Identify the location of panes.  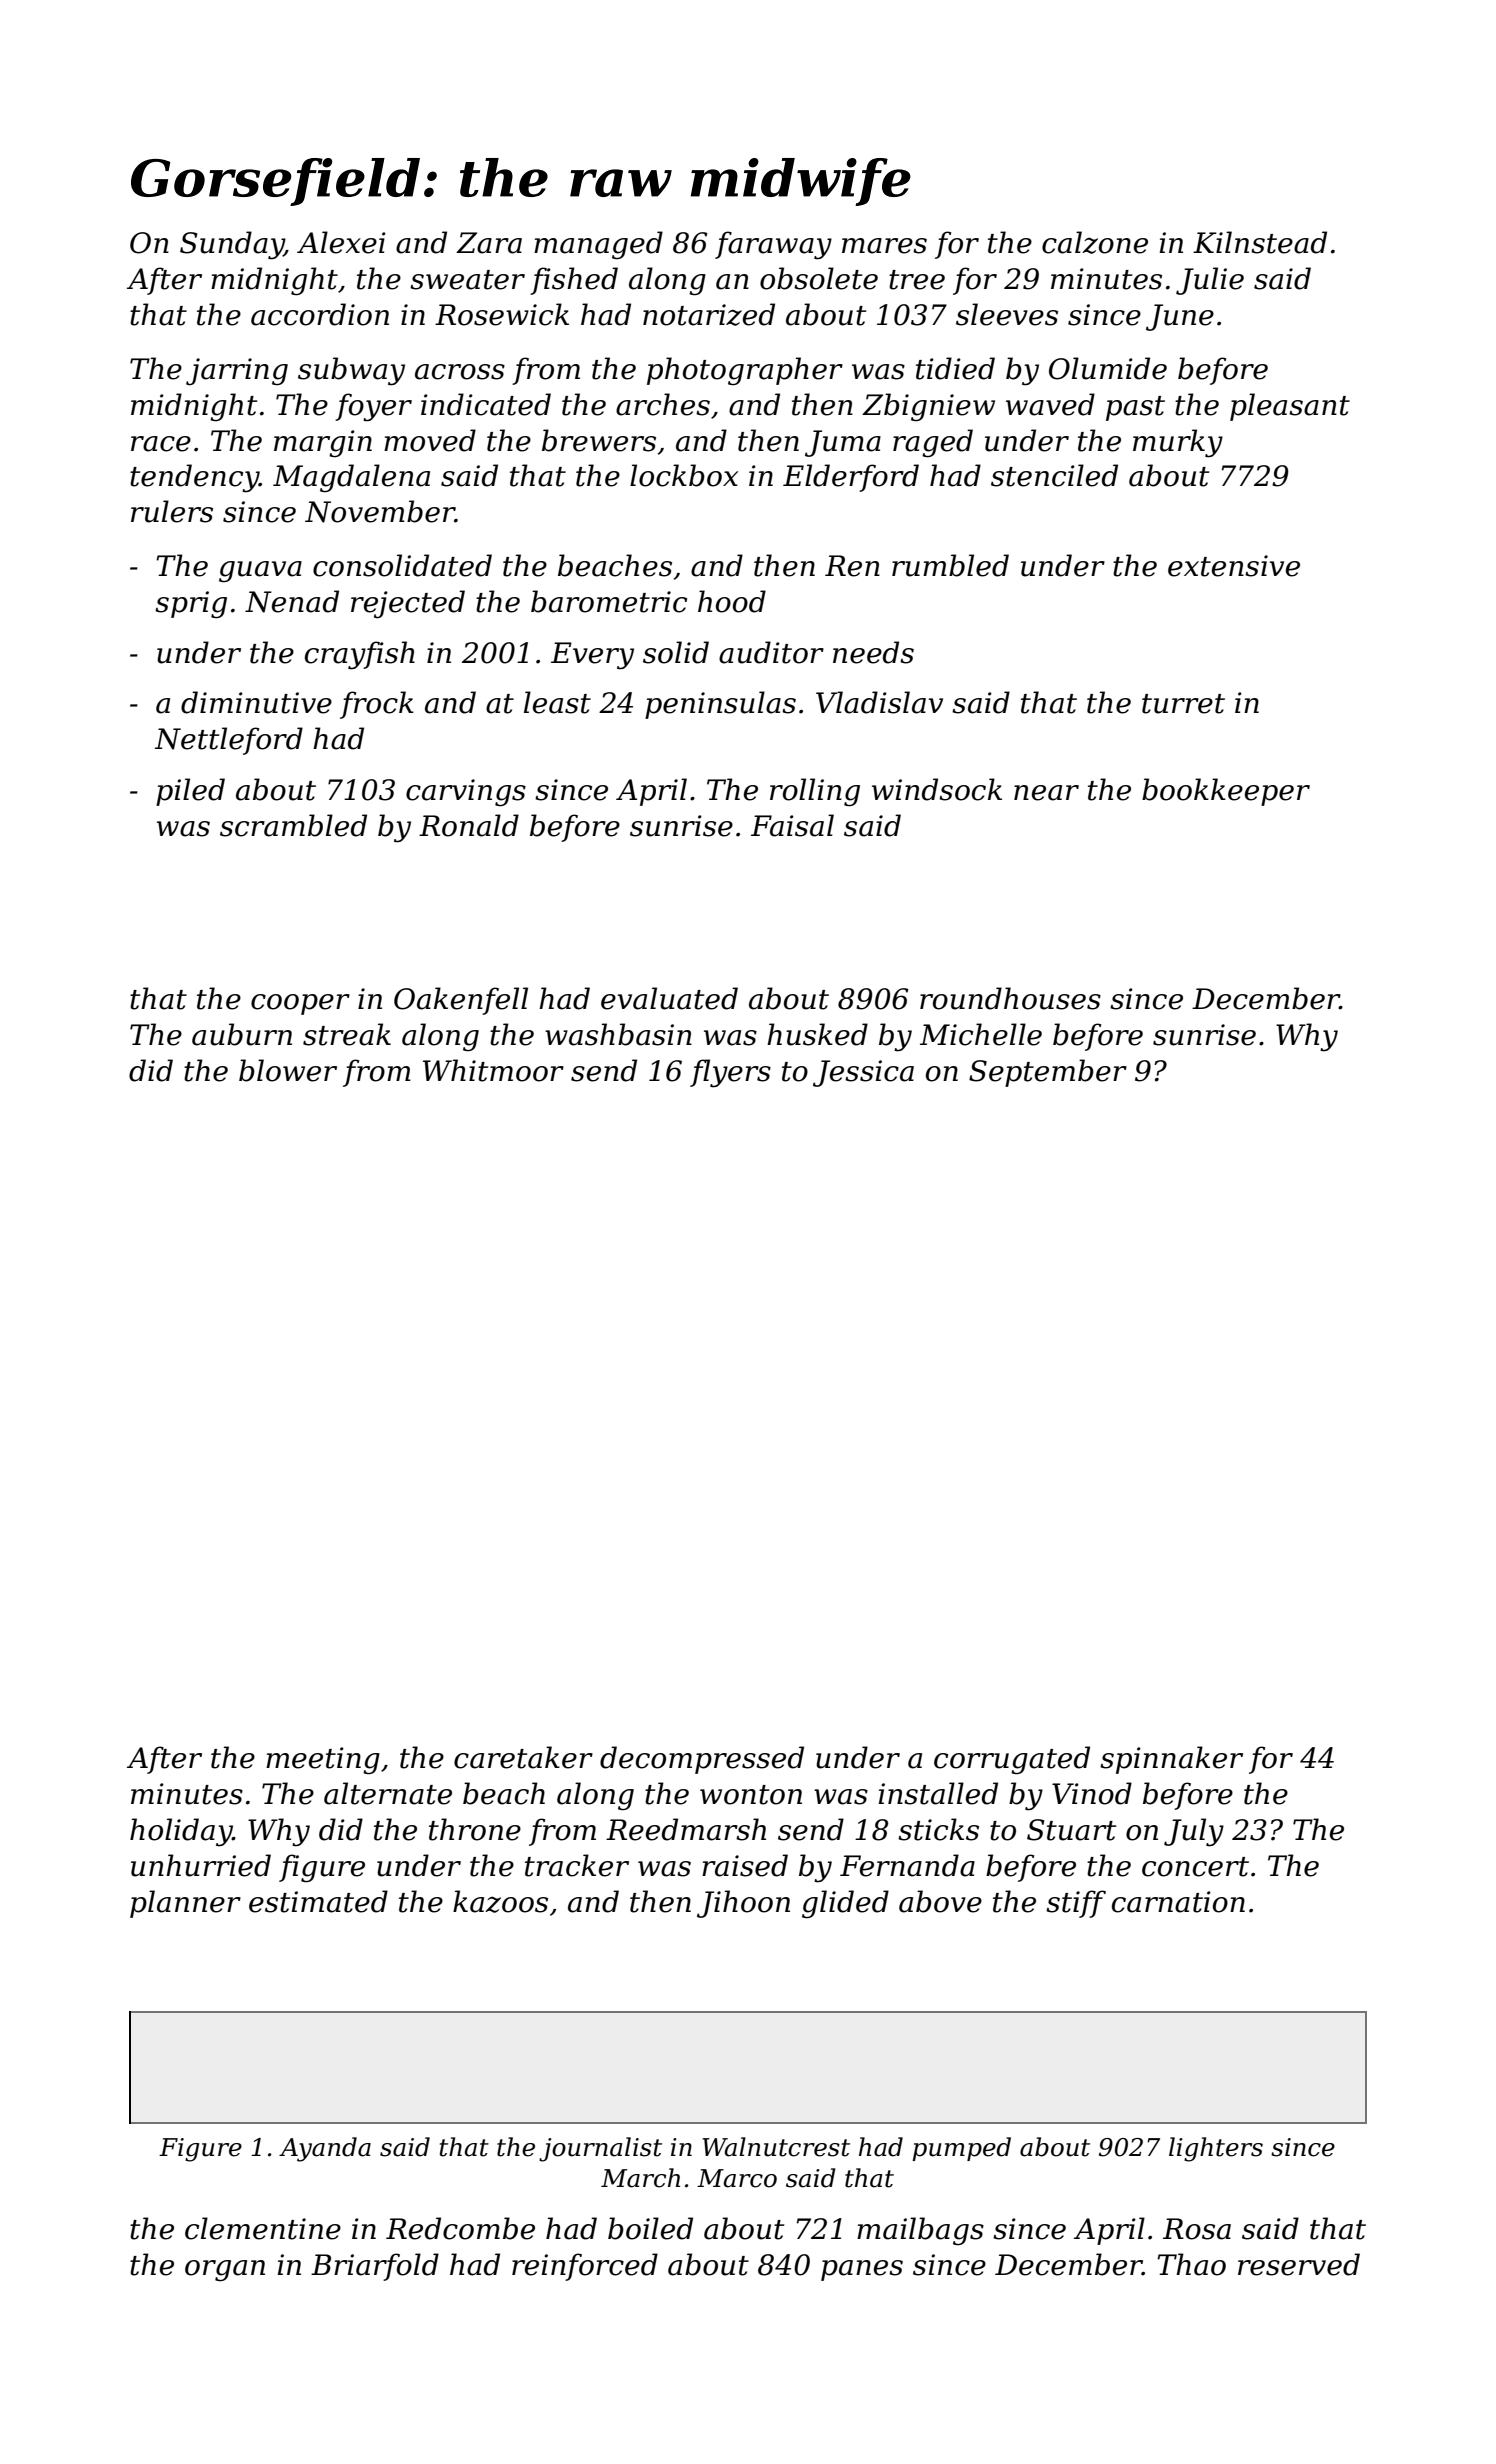
(862, 2270).
